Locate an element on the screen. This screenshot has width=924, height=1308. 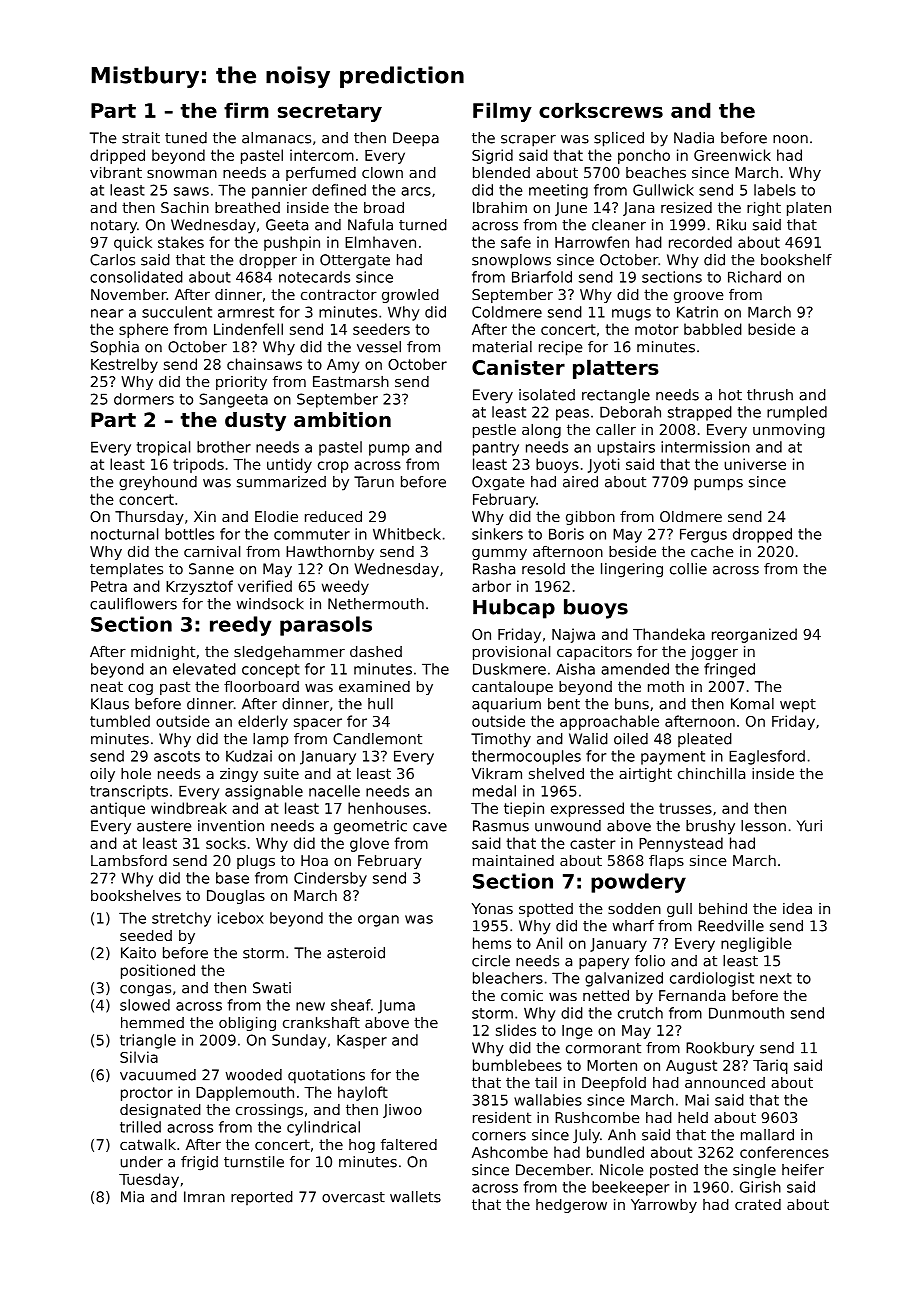
snowman is located at coordinates (182, 174).
